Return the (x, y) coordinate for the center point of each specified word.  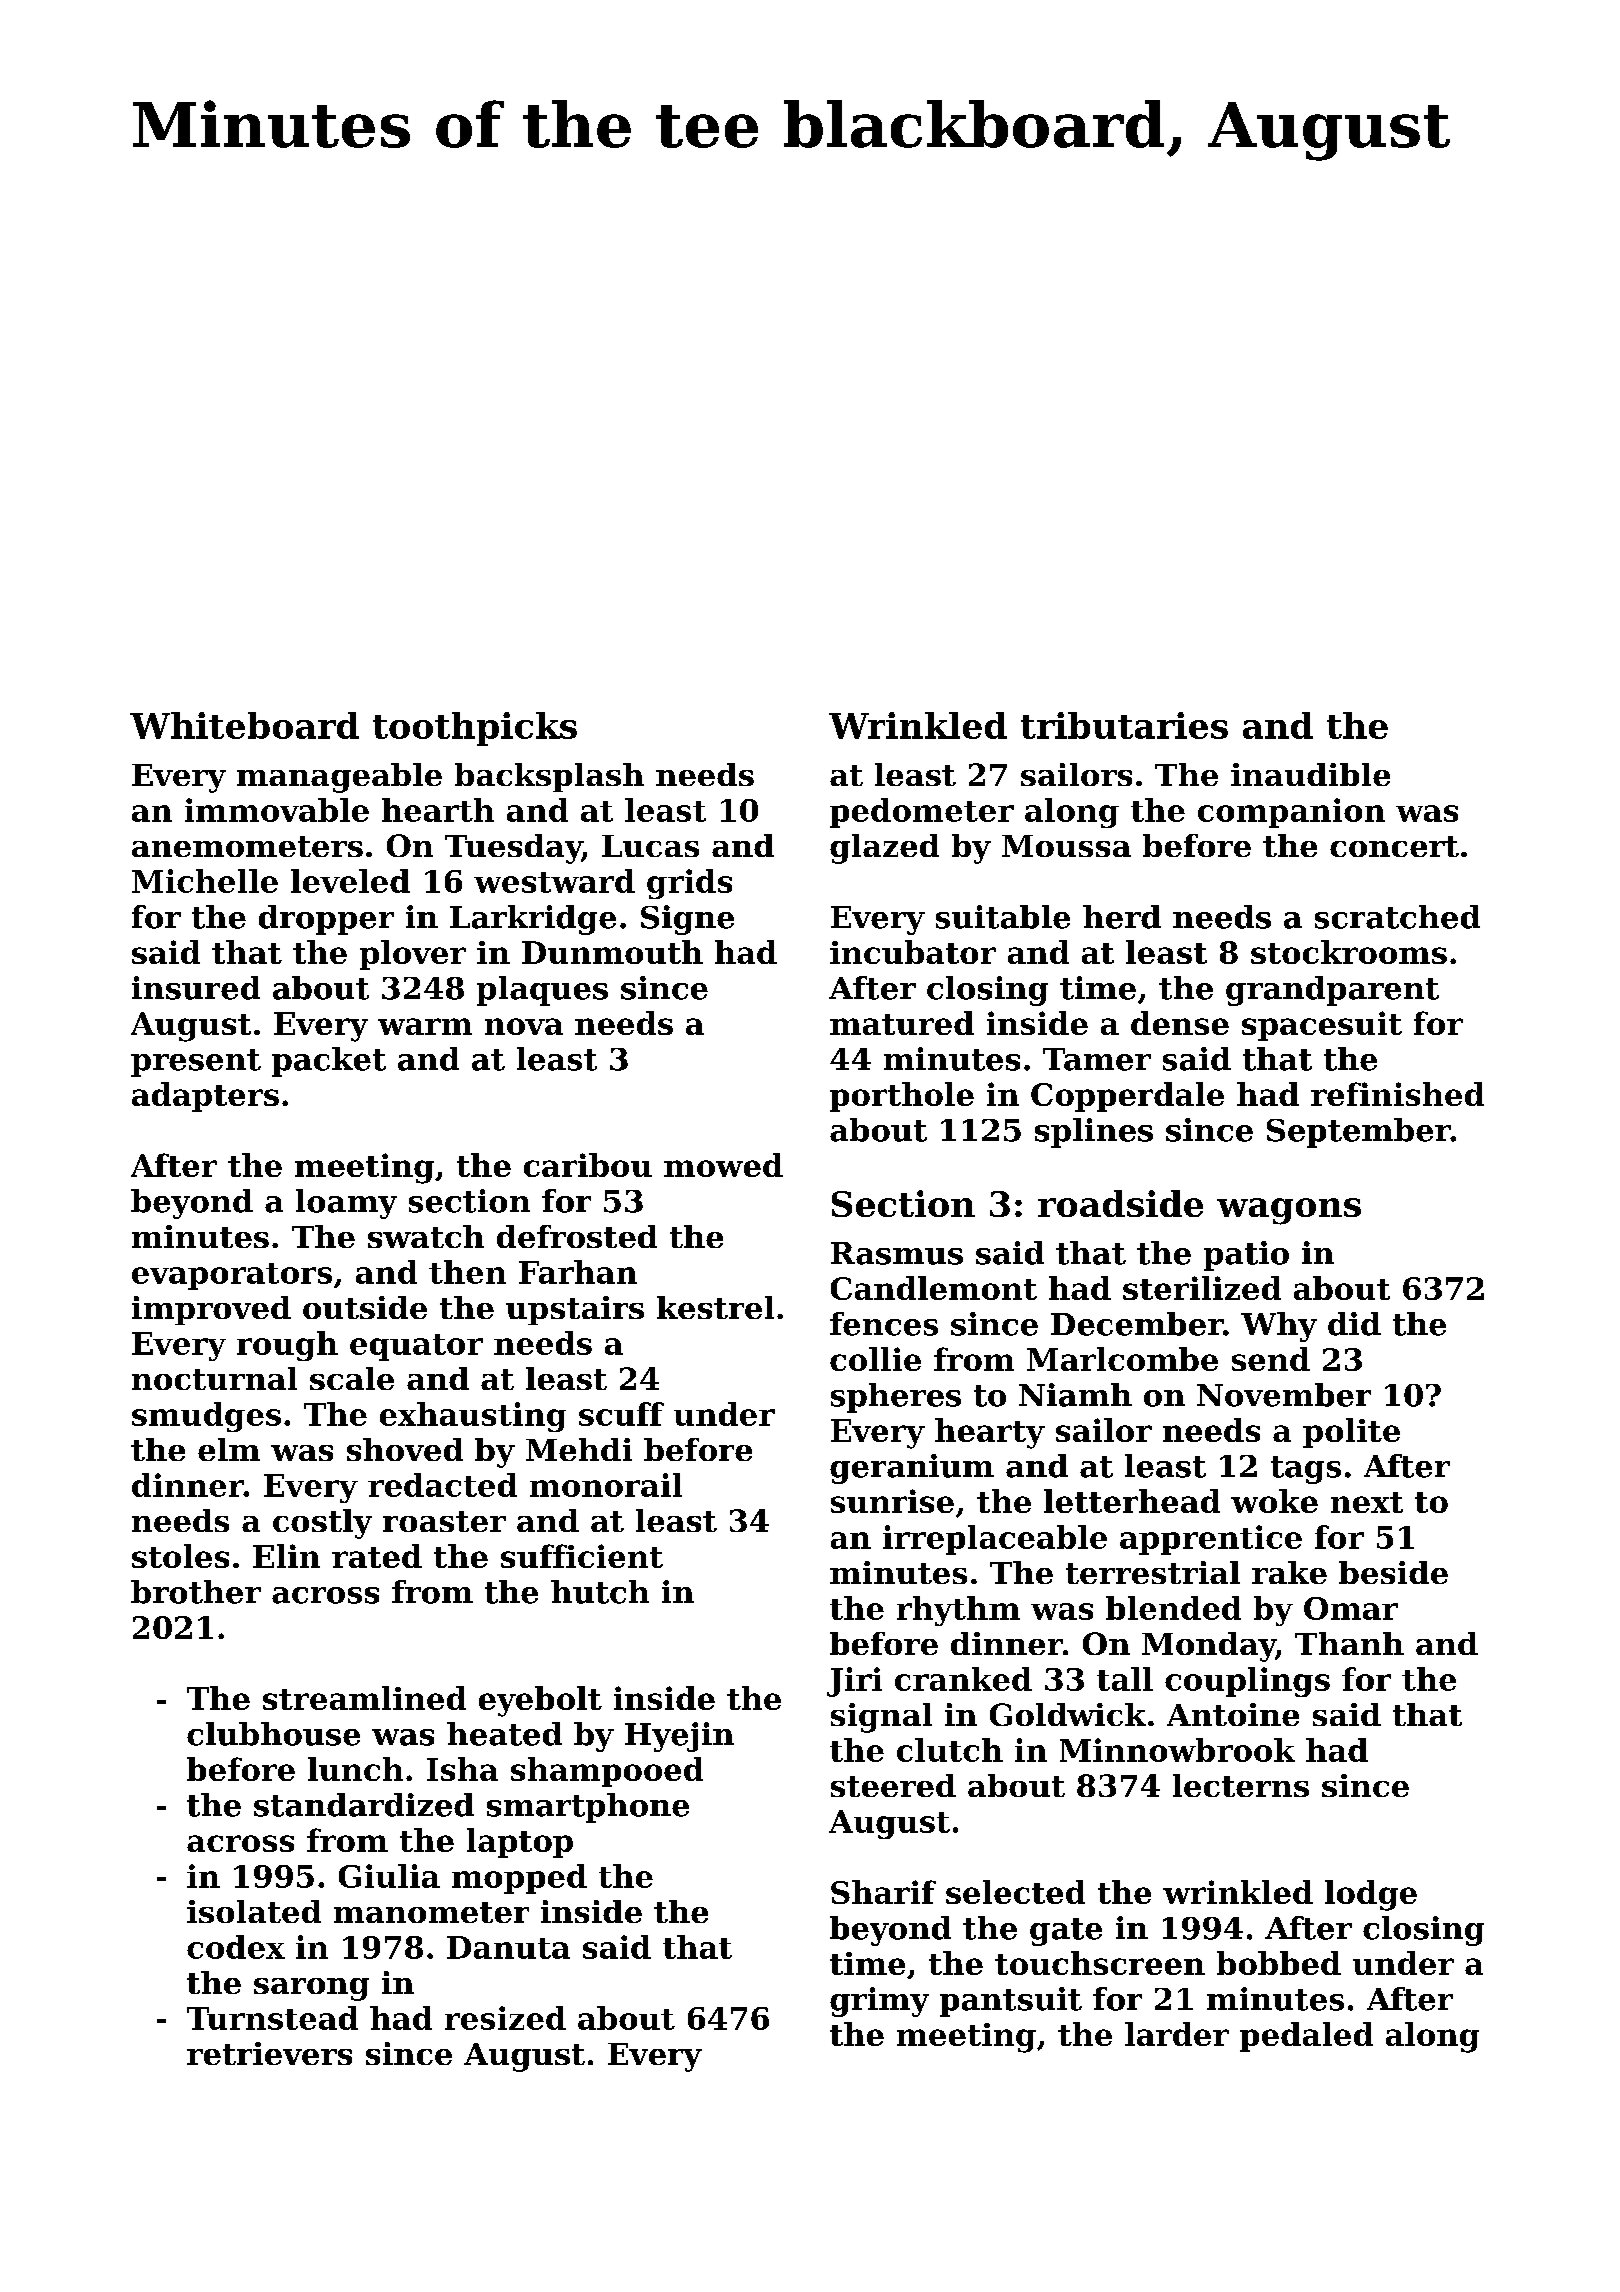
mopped (519, 1879)
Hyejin (679, 1737)
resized (505, 2018)
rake (1289, 1572)
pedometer (922, 813)
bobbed (1279, 1963)
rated (377, 1556)
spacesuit (1322, 1026)
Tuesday (513, 849)
